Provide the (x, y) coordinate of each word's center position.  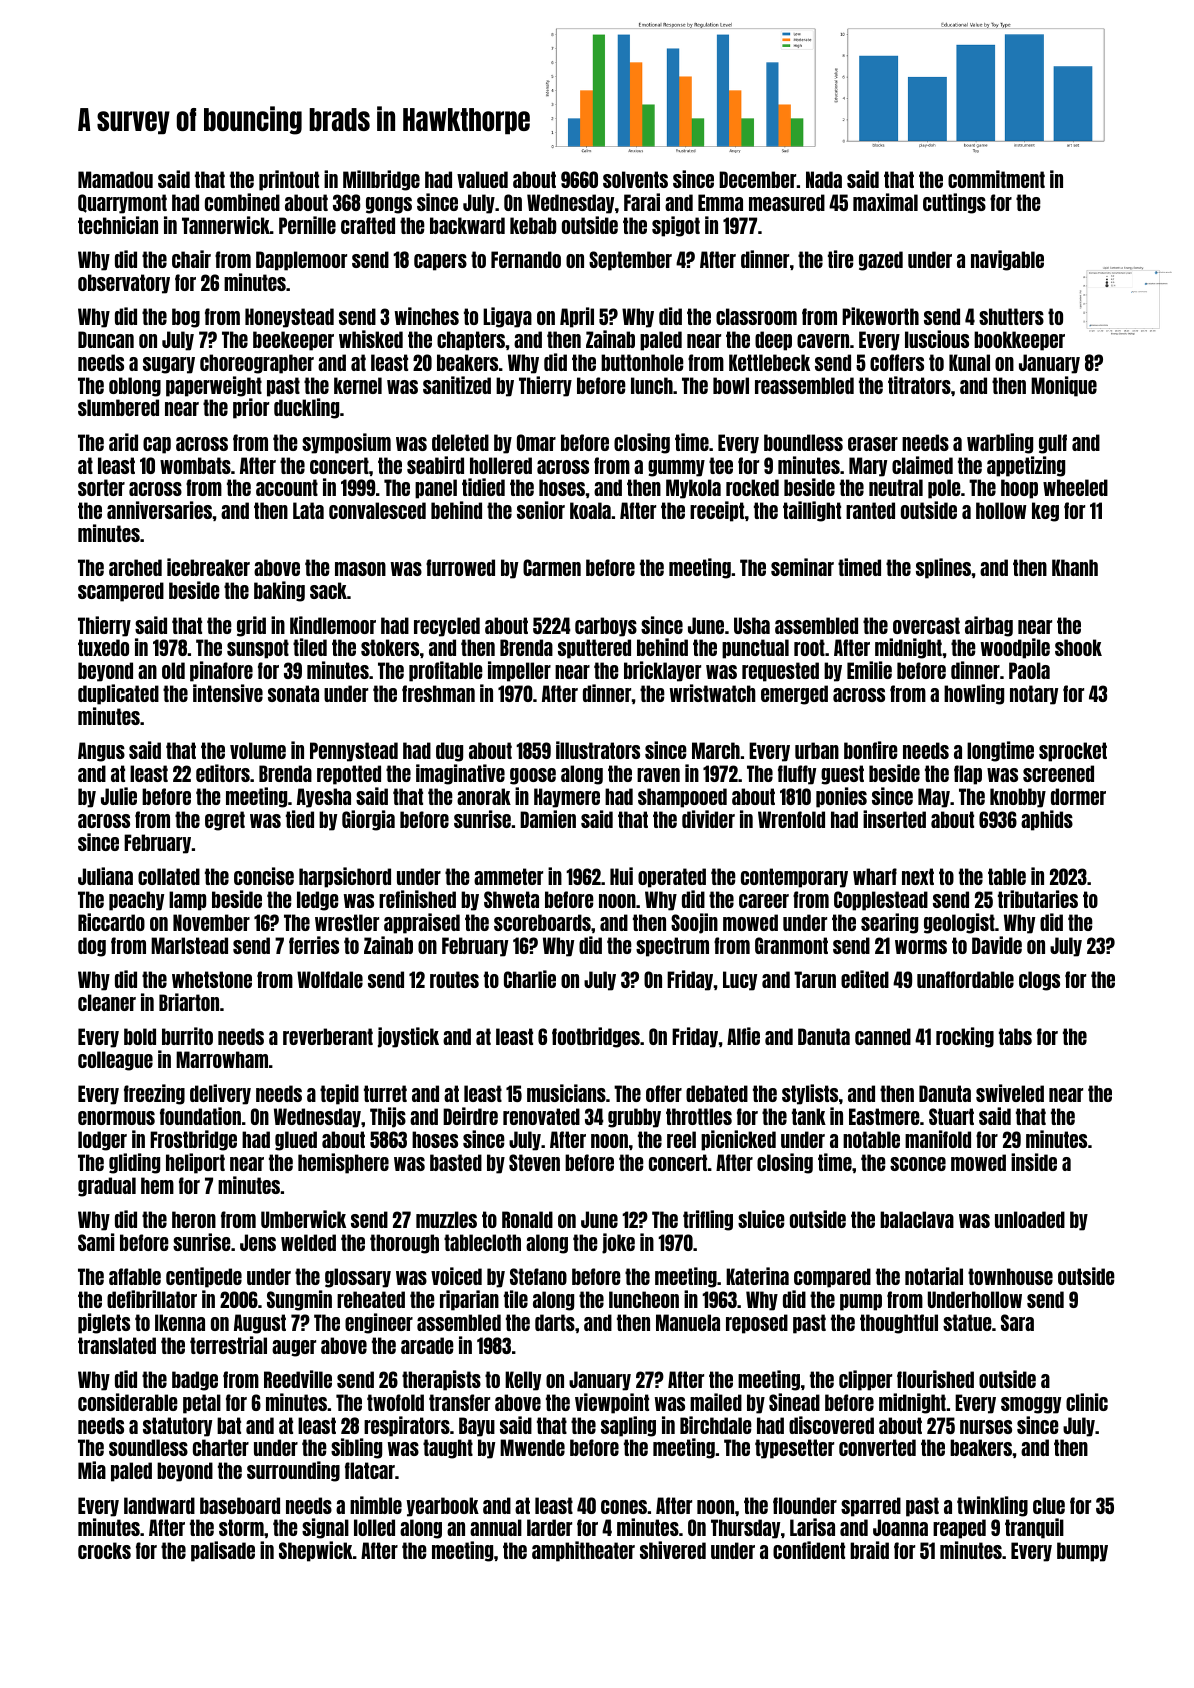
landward (159, 1505)
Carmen (552, 567)
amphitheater (583, 1551)
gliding (134, 1163)
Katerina (757, 1276)
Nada (824, 179)
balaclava (917, 1219)
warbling (1000, 443)
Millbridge (381, 180)
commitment (996, 179)
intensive (228, 693)
